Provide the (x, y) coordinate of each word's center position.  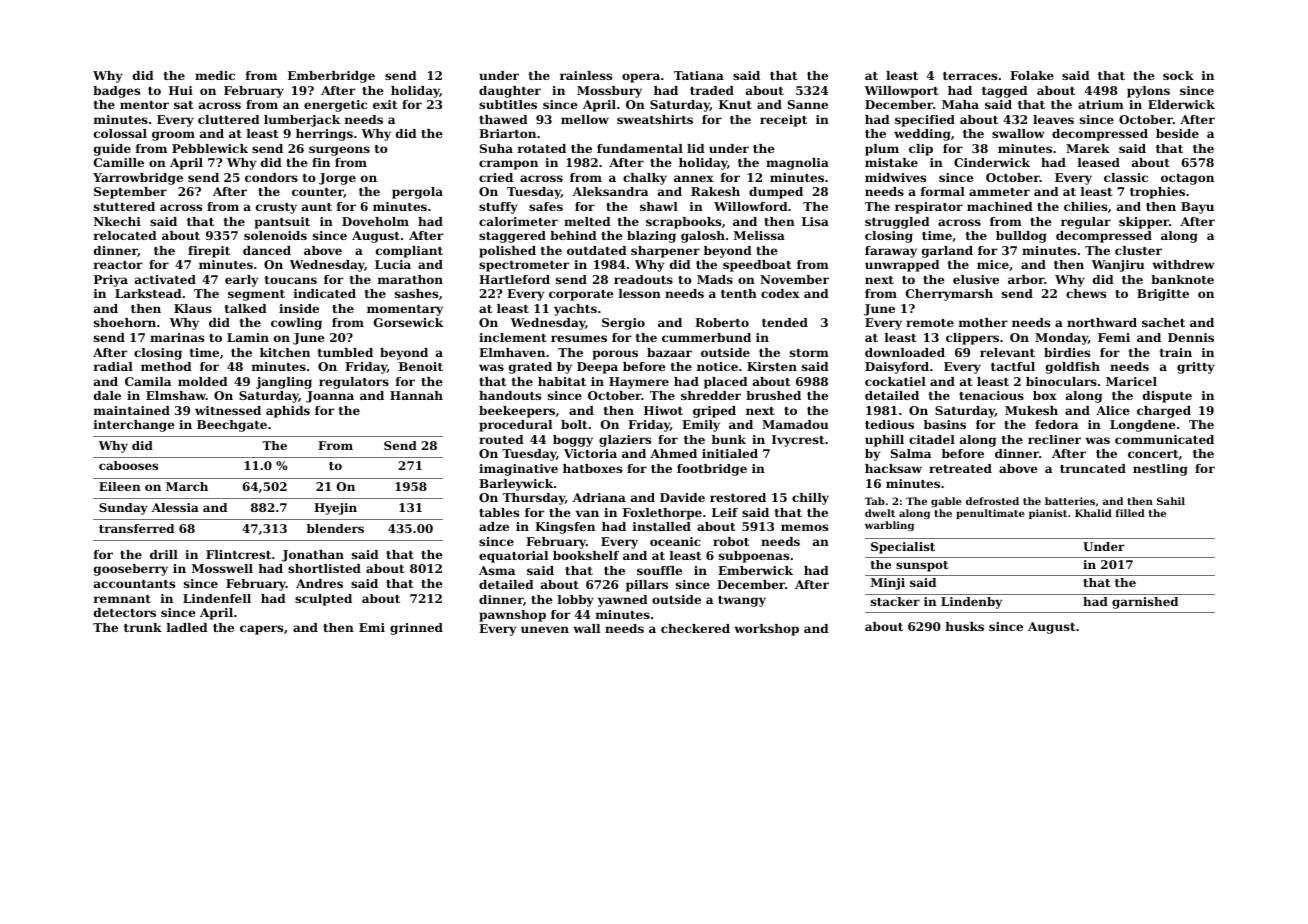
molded (203, 381)
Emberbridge (331, 77)
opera (641, 78)
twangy (742, 601)
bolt (574, 424)
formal (943, 191)
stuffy (498, 208)
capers (261, 630)
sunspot (922, 566)
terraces (970, 76)
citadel (932, 439)
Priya (111, 281)
